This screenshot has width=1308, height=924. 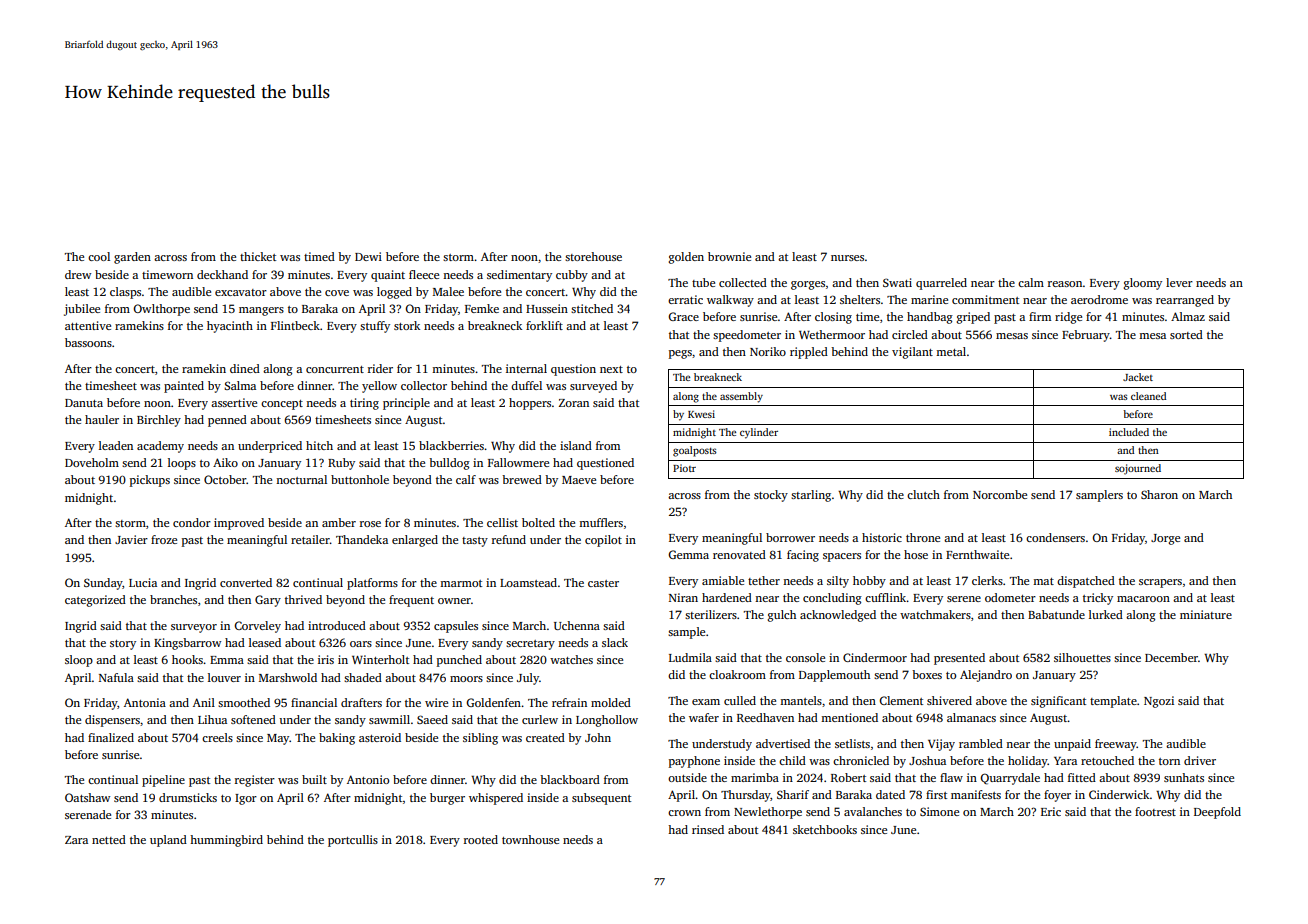 What do you see at coordinates (611, 369) in the screenshot?
I see `next` at bounding box center [611, 369].
